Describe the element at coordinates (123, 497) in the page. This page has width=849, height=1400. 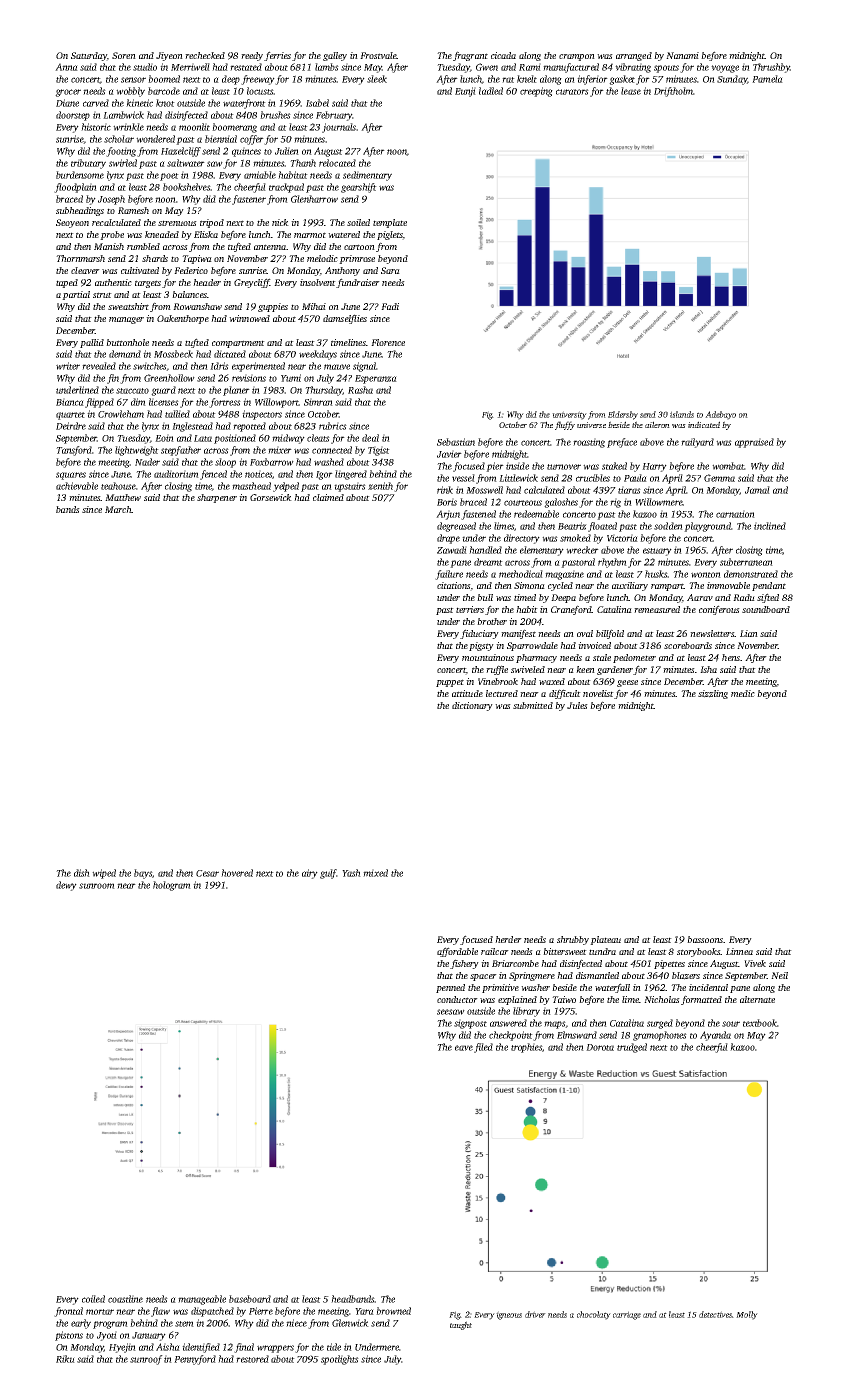
I see `Matthew` at that location.
